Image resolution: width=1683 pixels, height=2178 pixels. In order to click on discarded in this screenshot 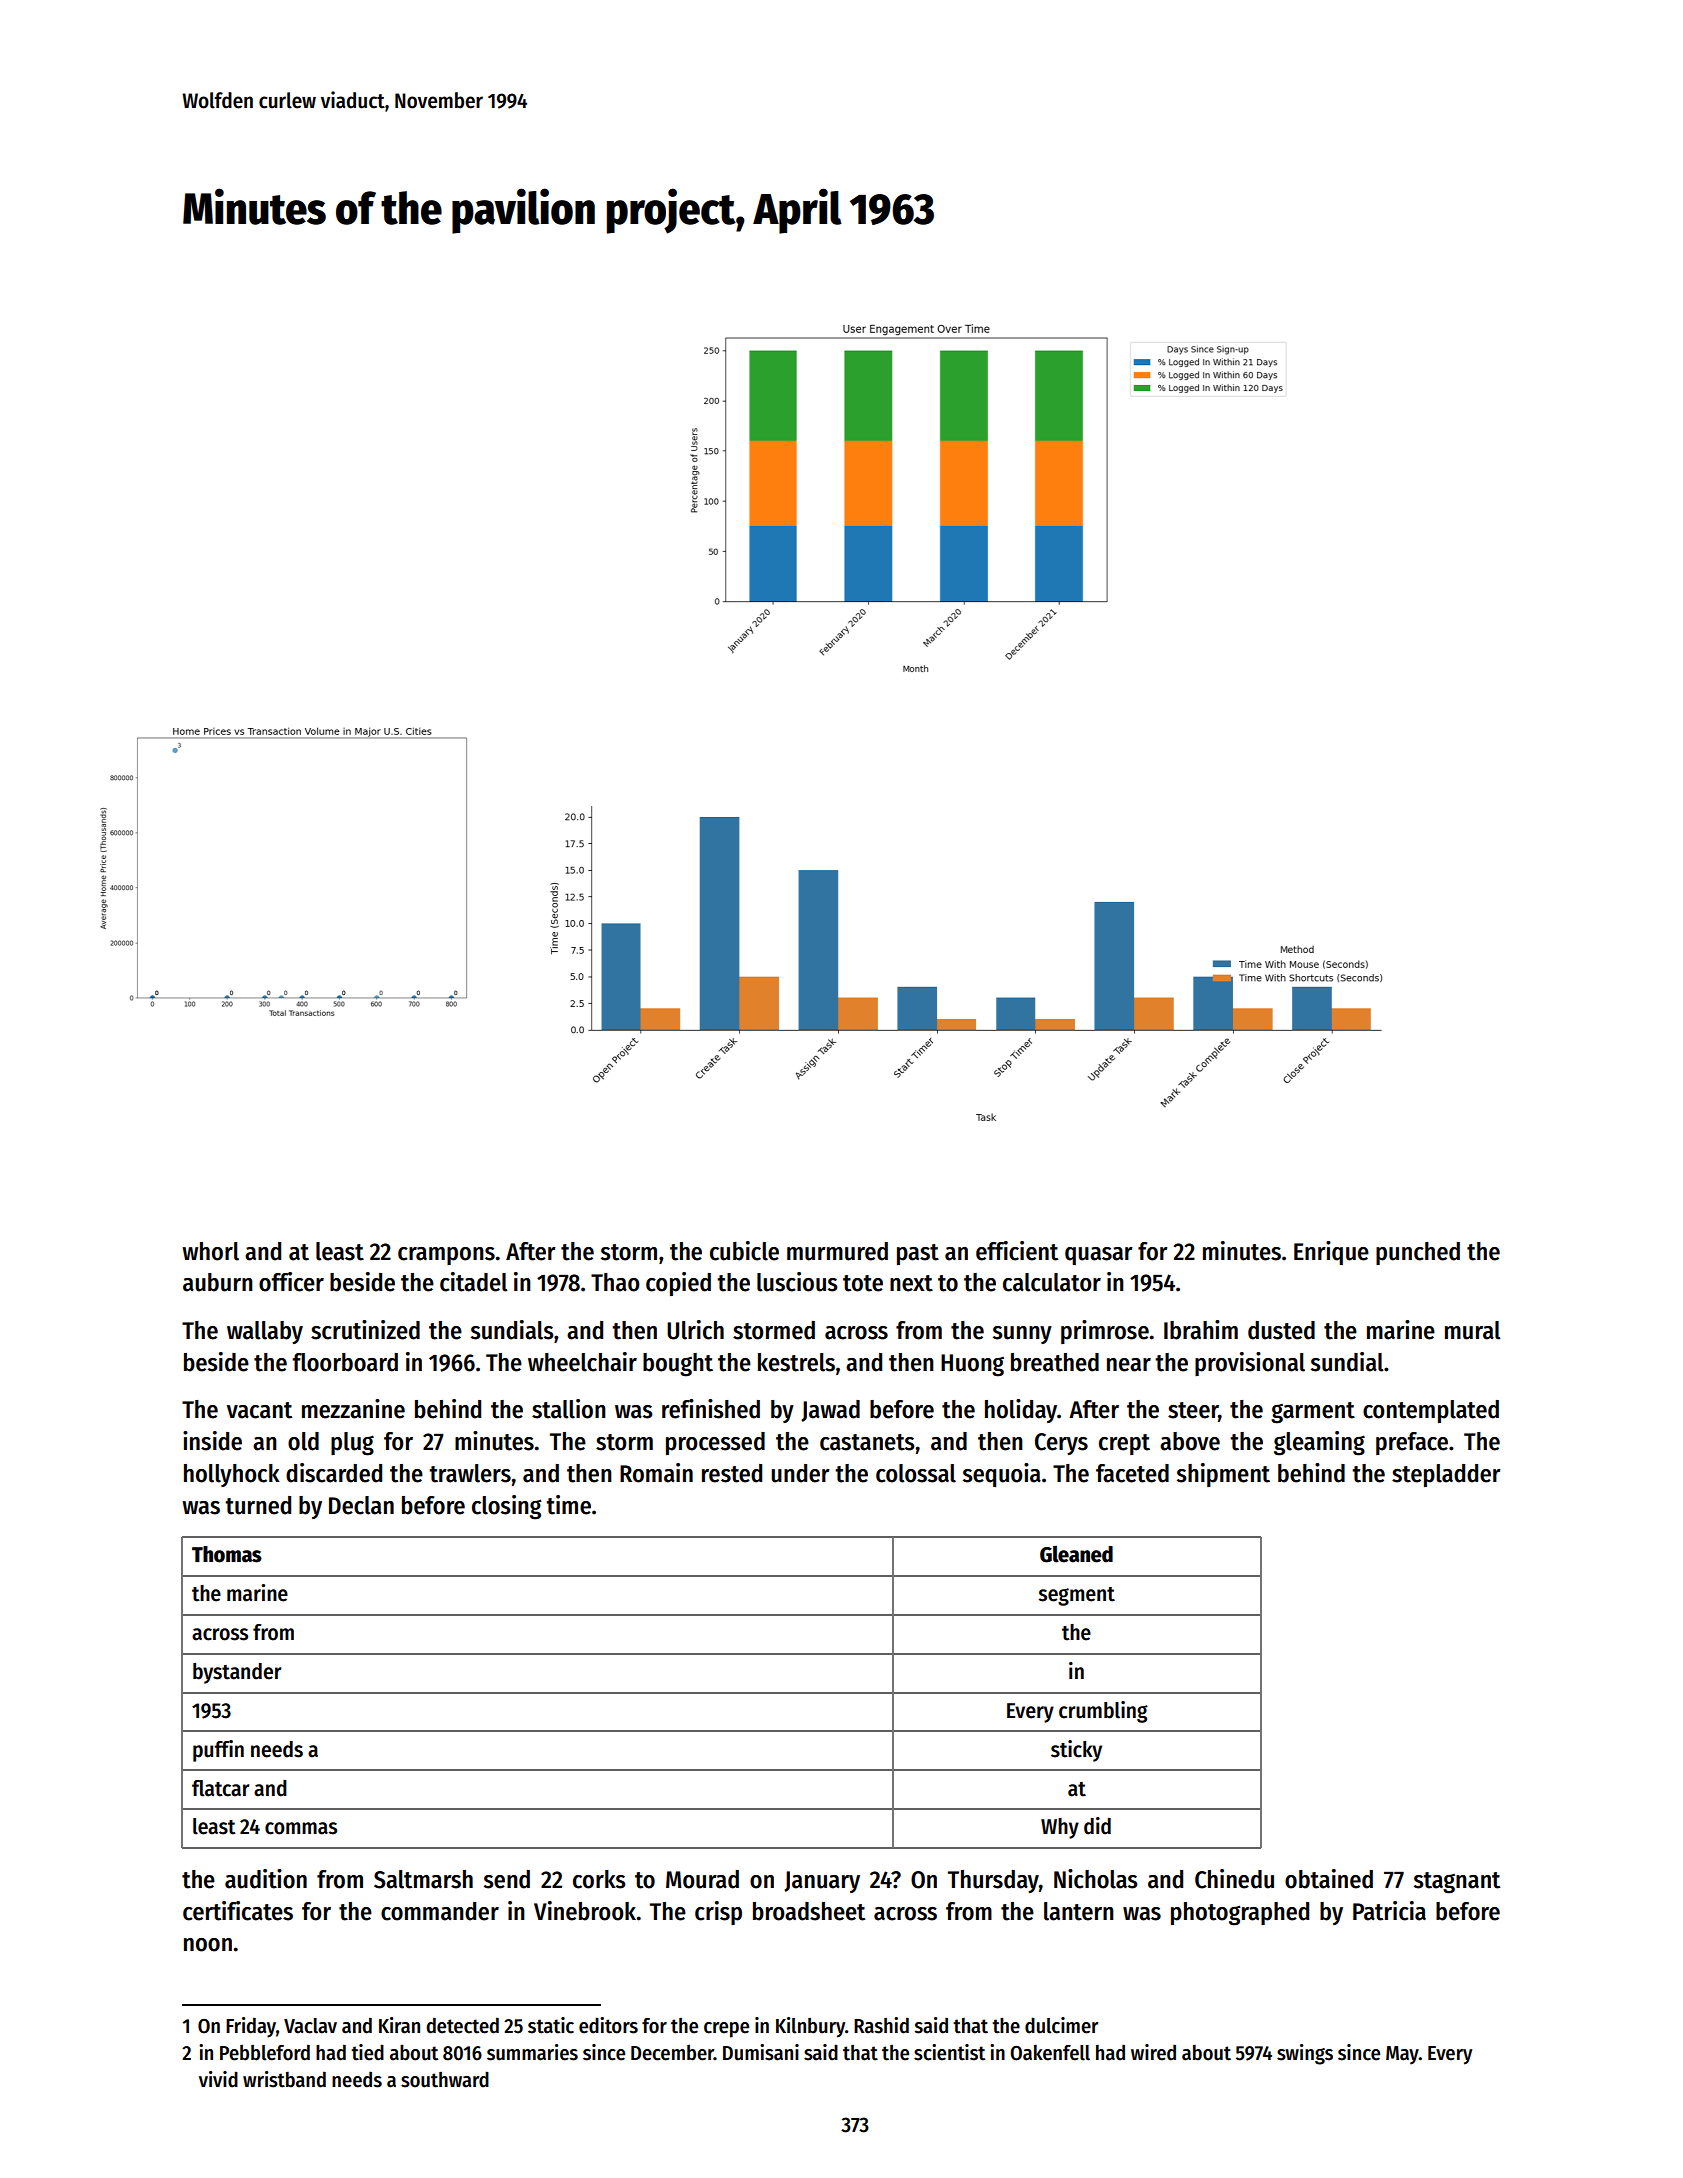, I will do `click(334, 1473)`.
